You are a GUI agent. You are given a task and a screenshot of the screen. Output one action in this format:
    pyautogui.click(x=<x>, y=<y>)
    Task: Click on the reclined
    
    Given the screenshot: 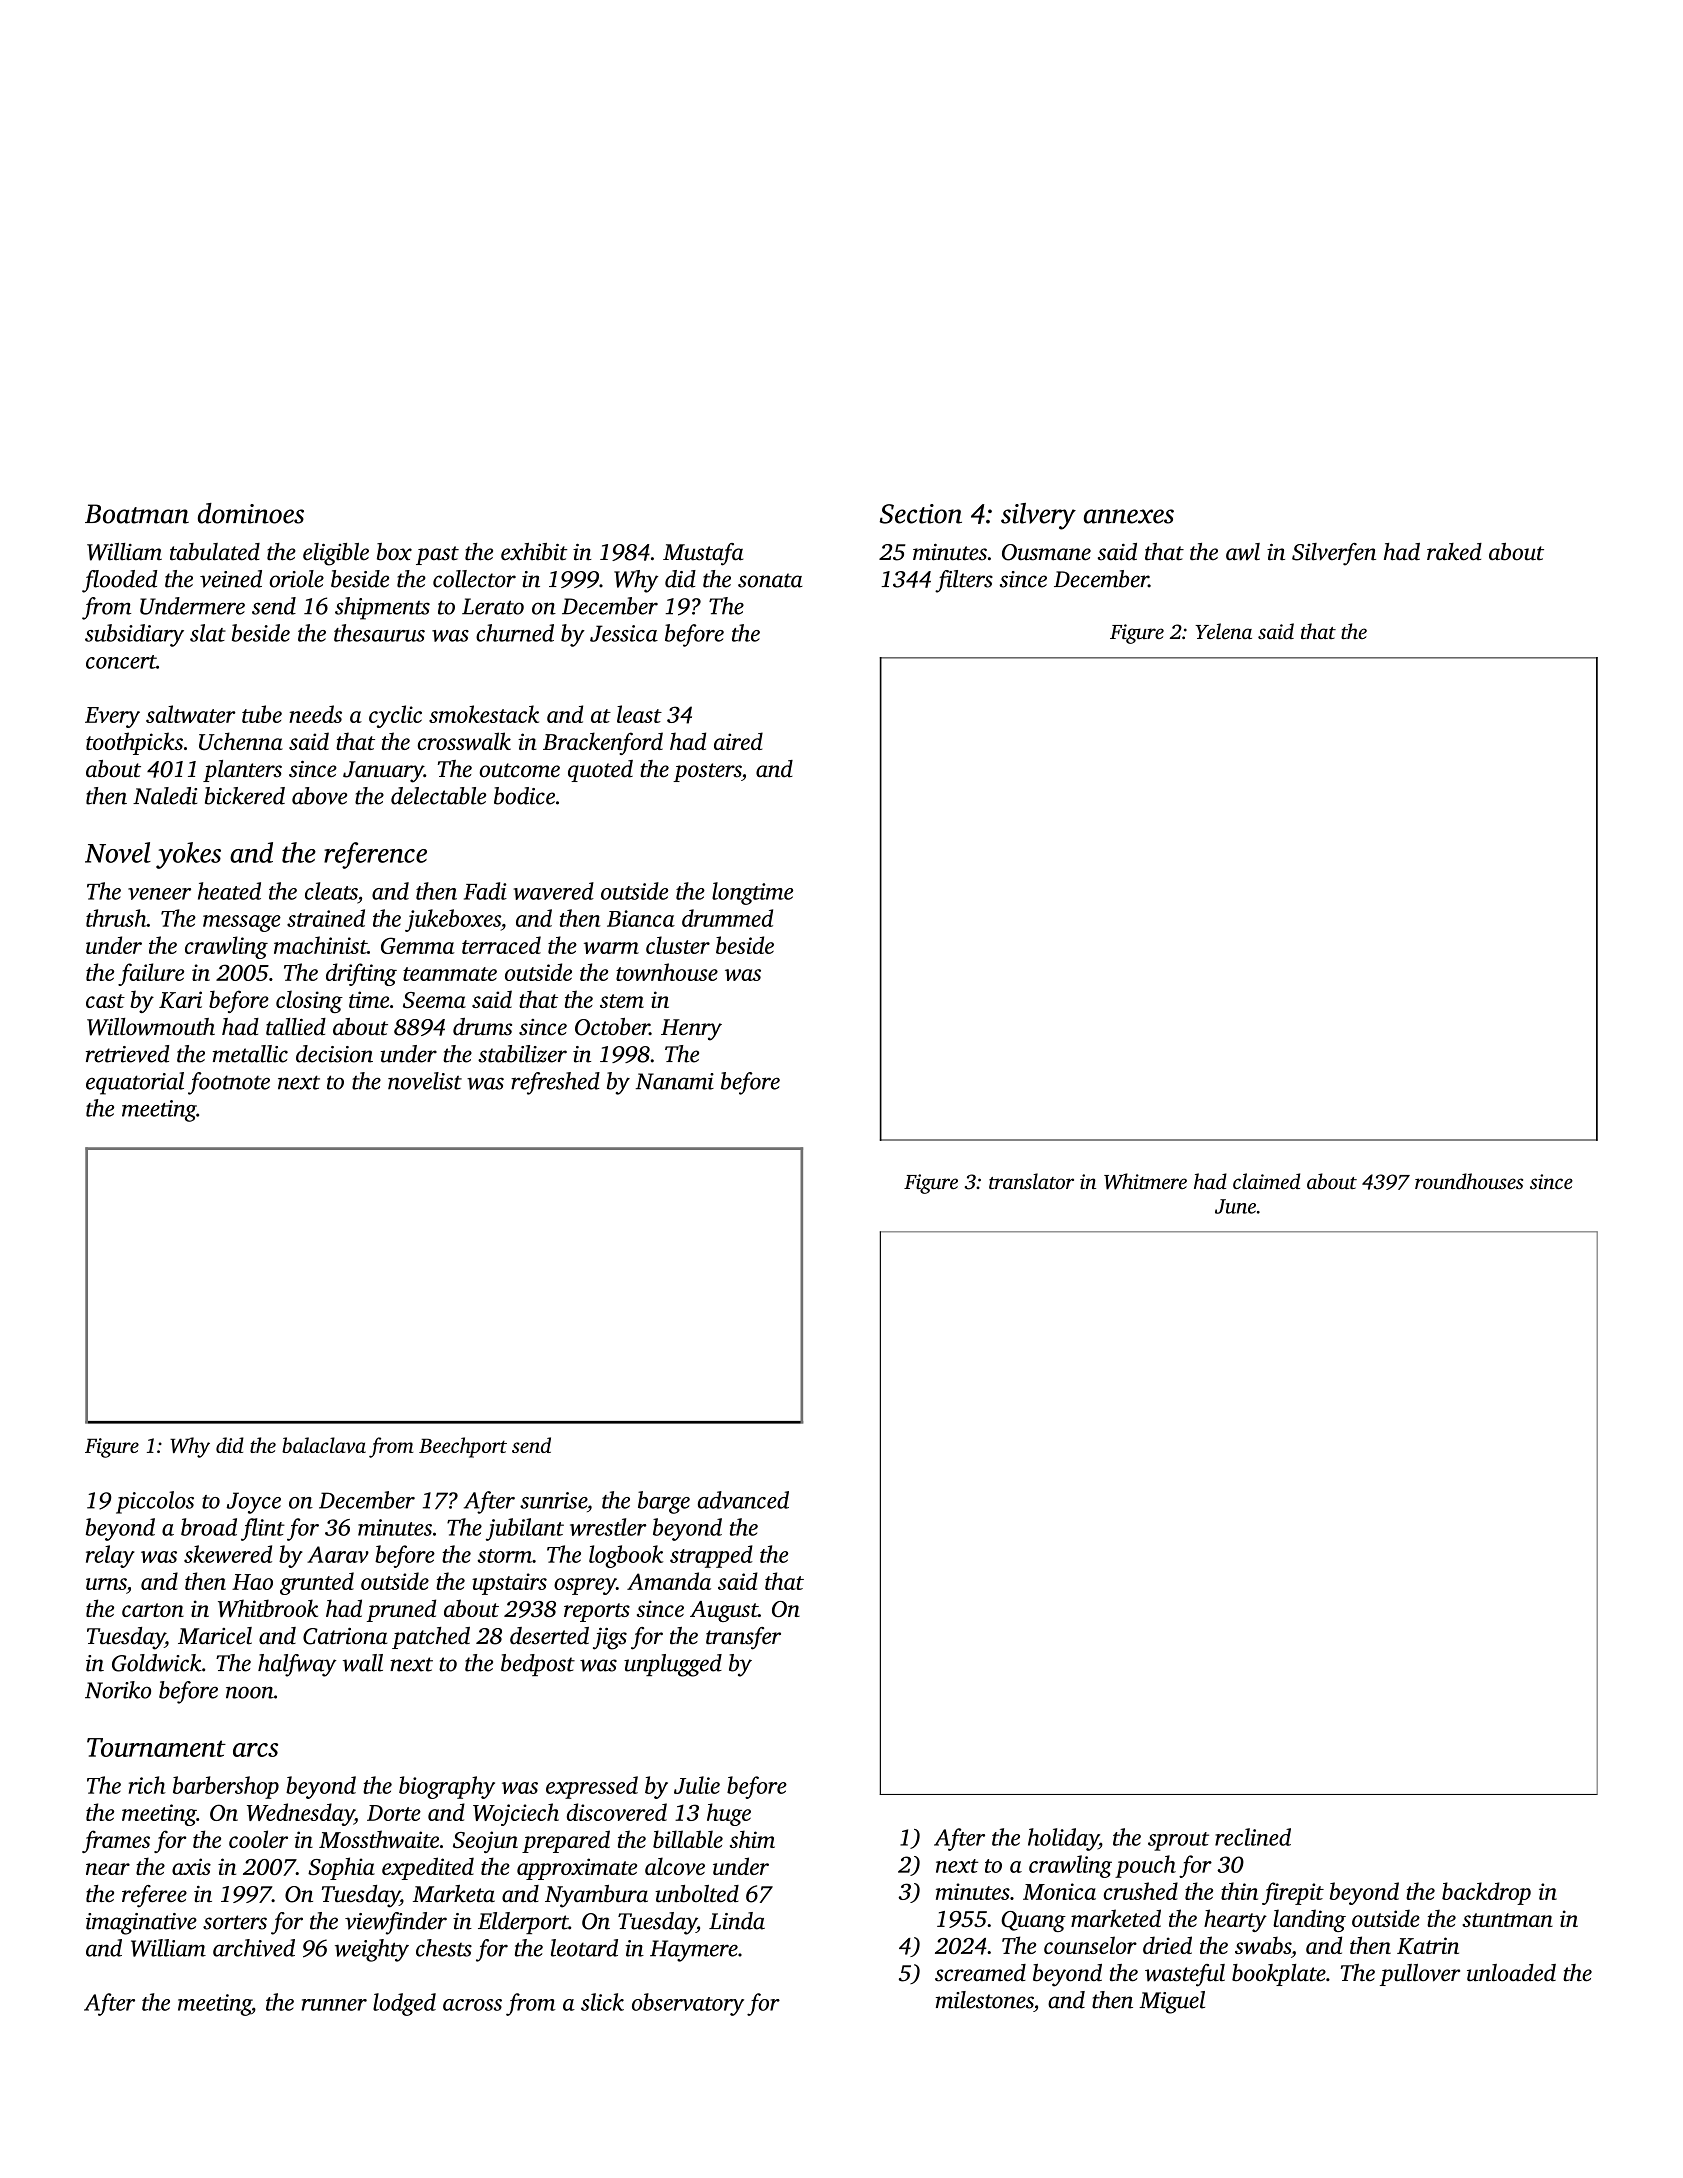 What is the action you would take?
    pyautogui.click(x=1253, y=1837)
